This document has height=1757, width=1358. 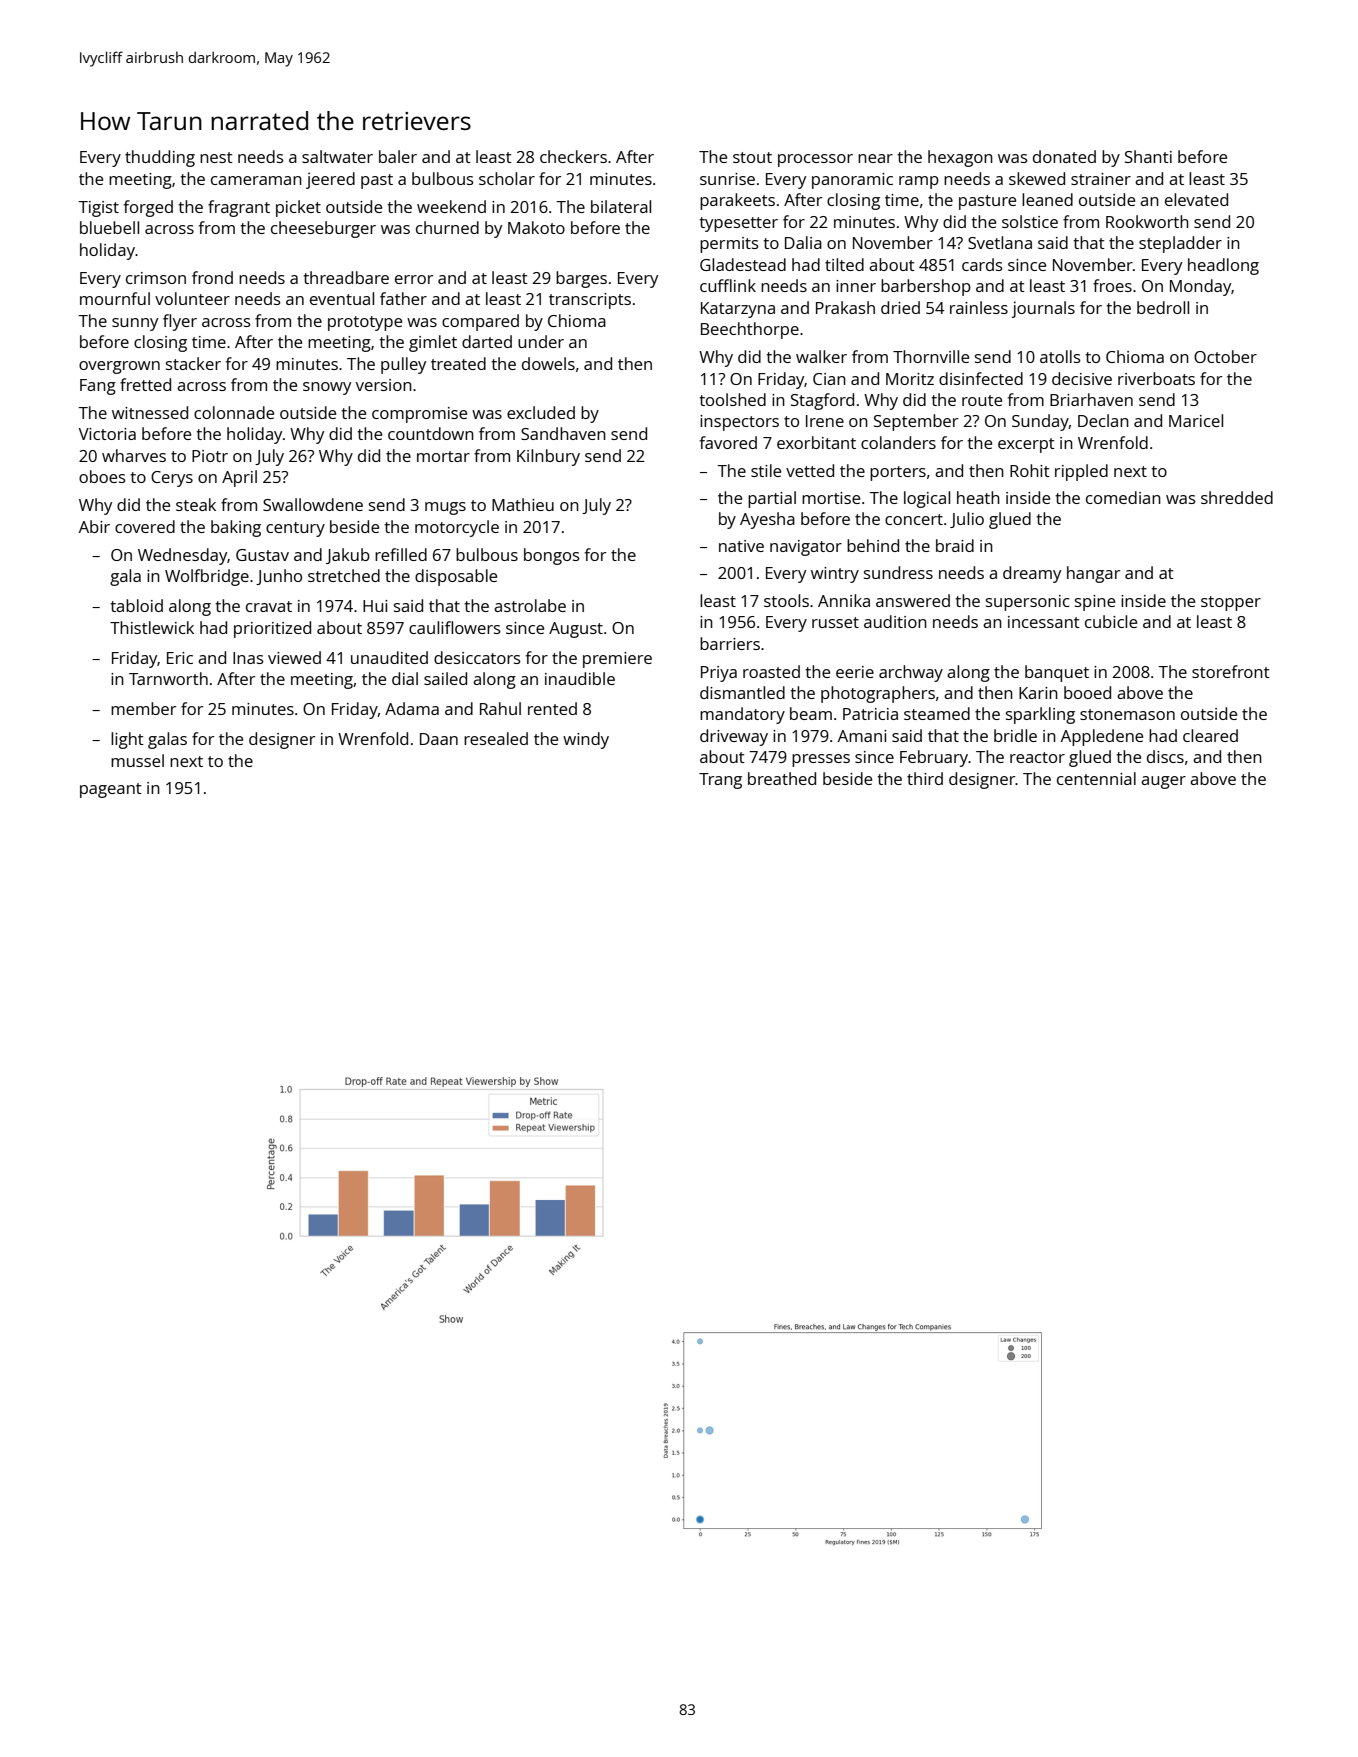 I want to click on pageant, so click(x=111, y=790).
